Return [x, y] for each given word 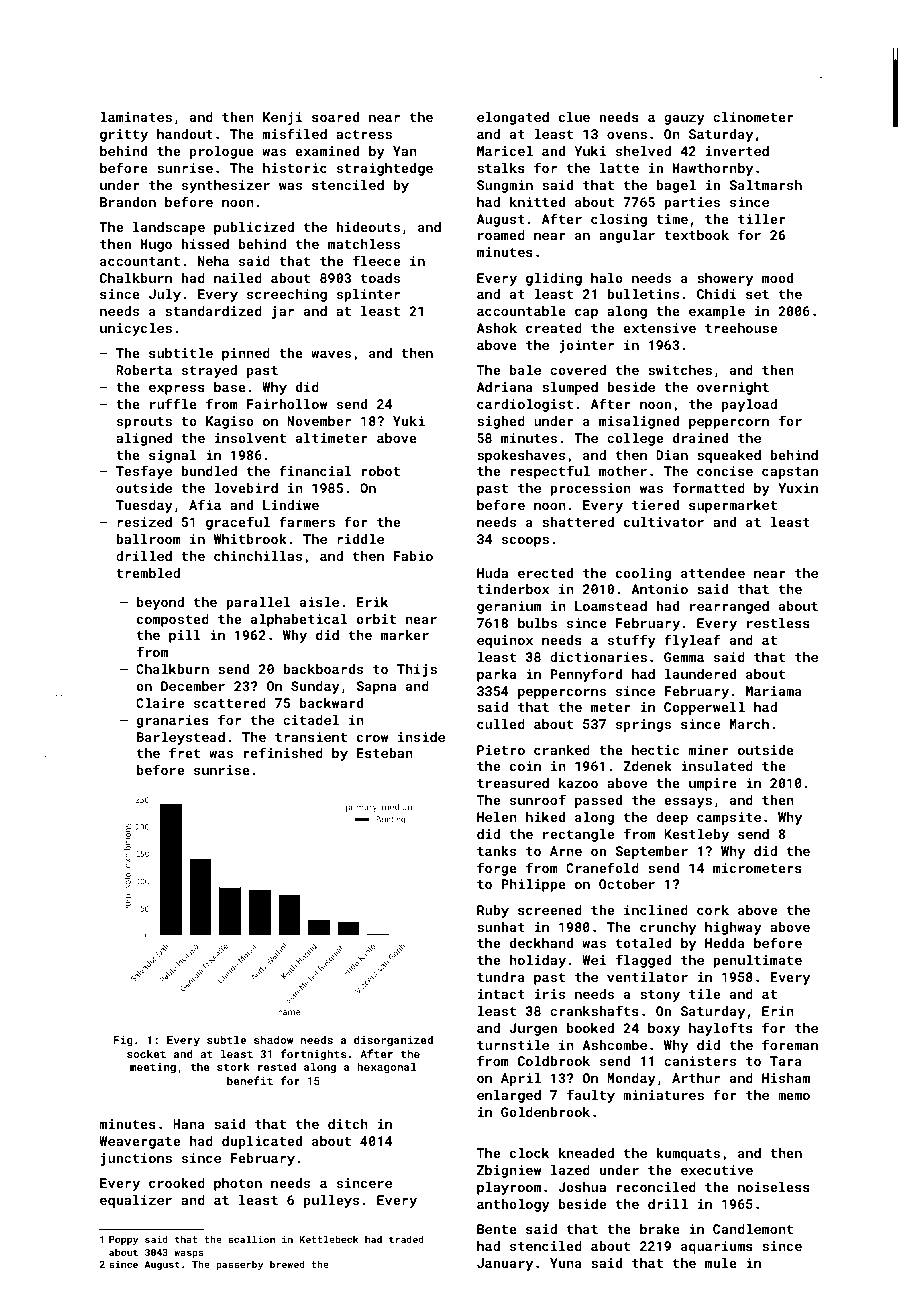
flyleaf [692, 641]
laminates [136, 117]
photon [238, 1184]
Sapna [376, 687]
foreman [790, 1044]
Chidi [717, 294]
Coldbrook [554, 1061]
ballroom [148, 539]
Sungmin [505, 186]
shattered [578, 522]
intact [501, 994]
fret [184, 752]
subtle [226, 1039]
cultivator [664, 522]
